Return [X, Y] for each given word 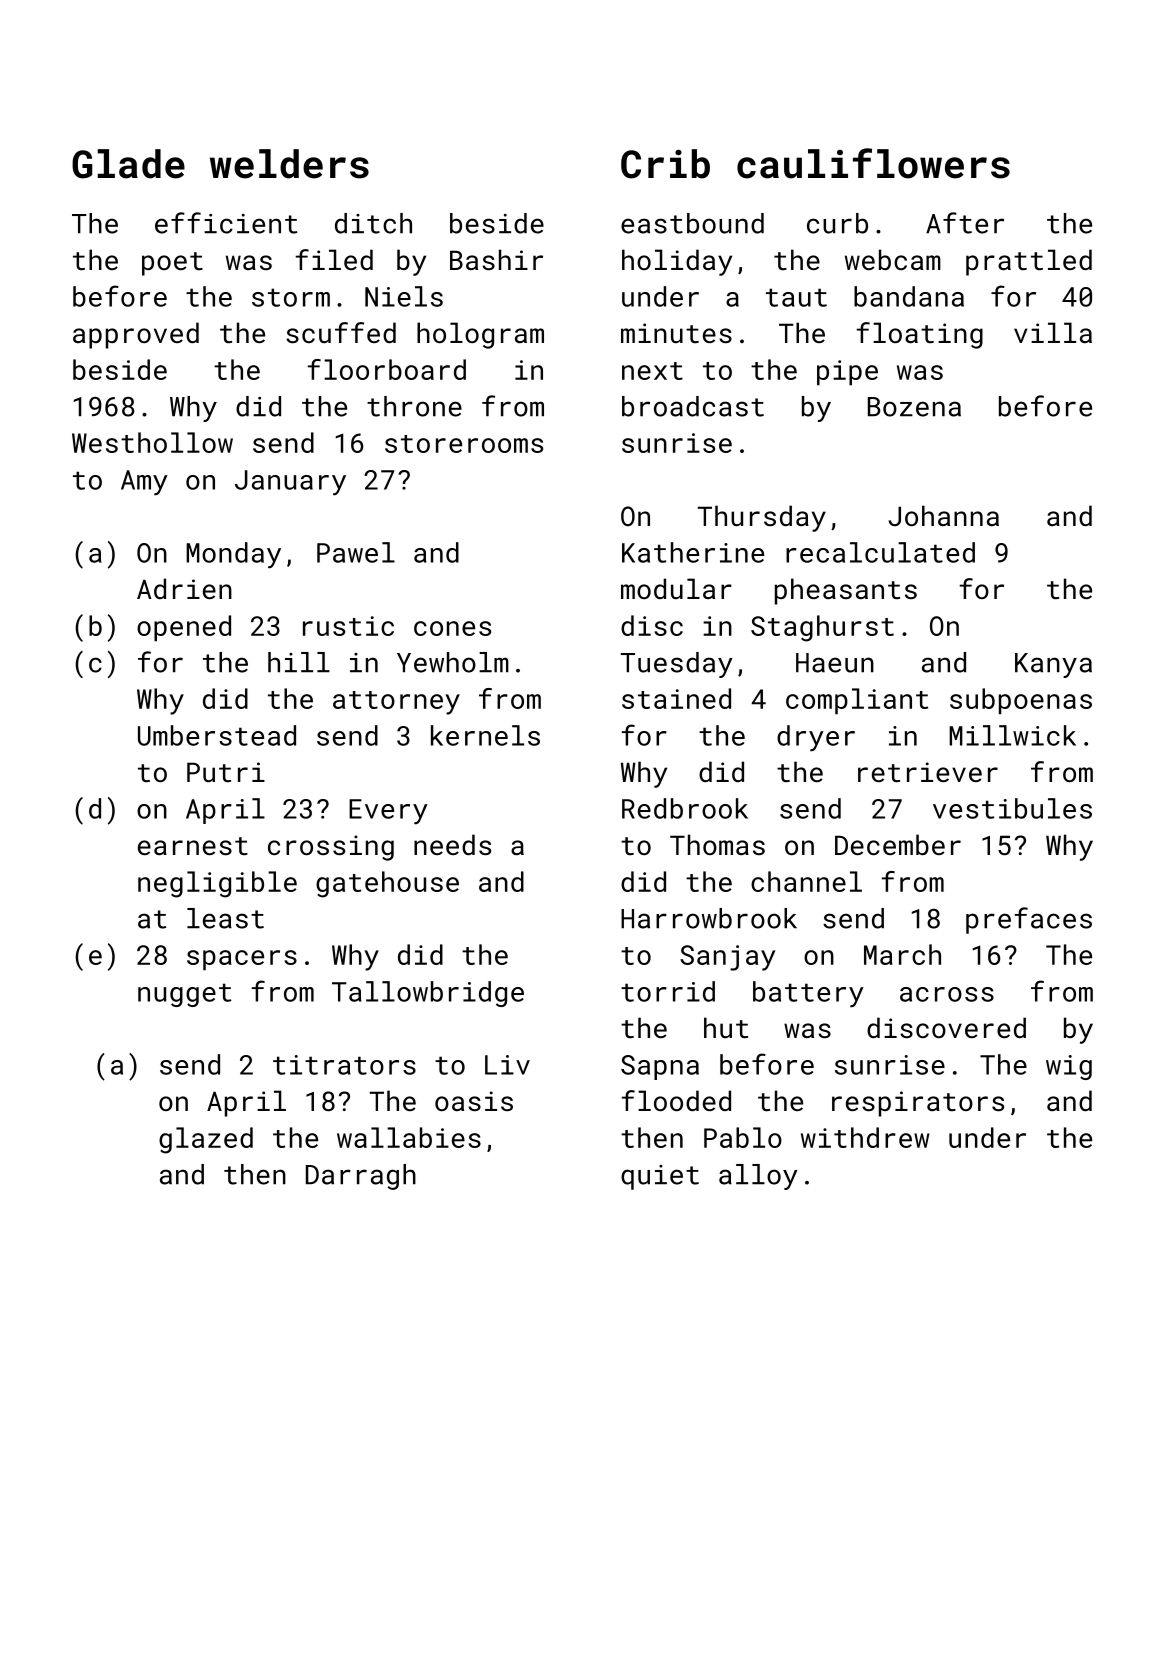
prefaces [1029, 920]
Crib [665, 164]
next [652, 371]
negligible [217, 884]
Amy [144, 483]
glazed [206, 1140]
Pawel [356, 552]
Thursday [762, 518]
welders [289, 164]
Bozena [914, 407]
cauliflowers [873, 163]
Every [388, 812]
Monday [233, 555]
